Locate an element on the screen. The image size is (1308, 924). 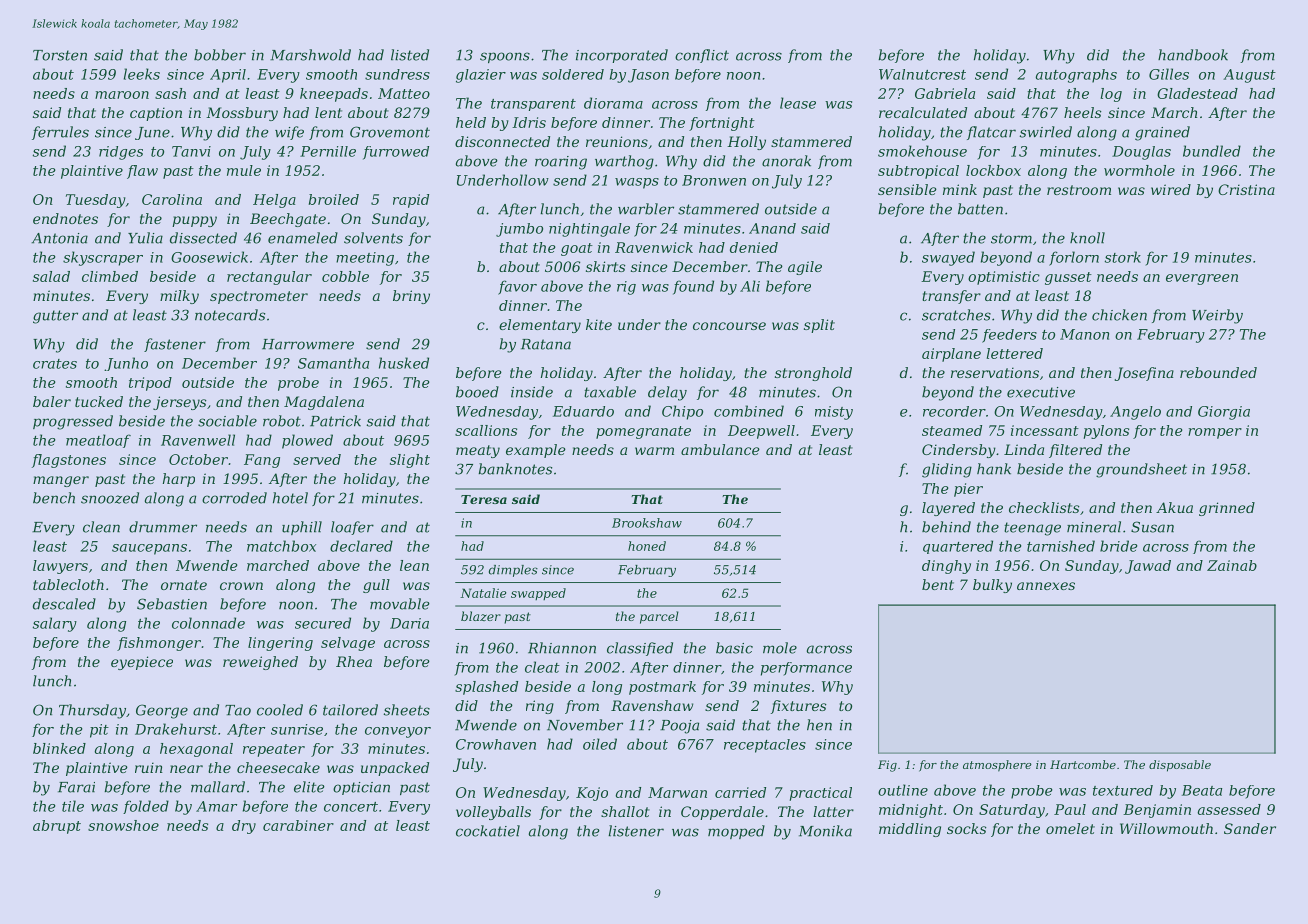
Kojo is located at coordinates (592, 794).
